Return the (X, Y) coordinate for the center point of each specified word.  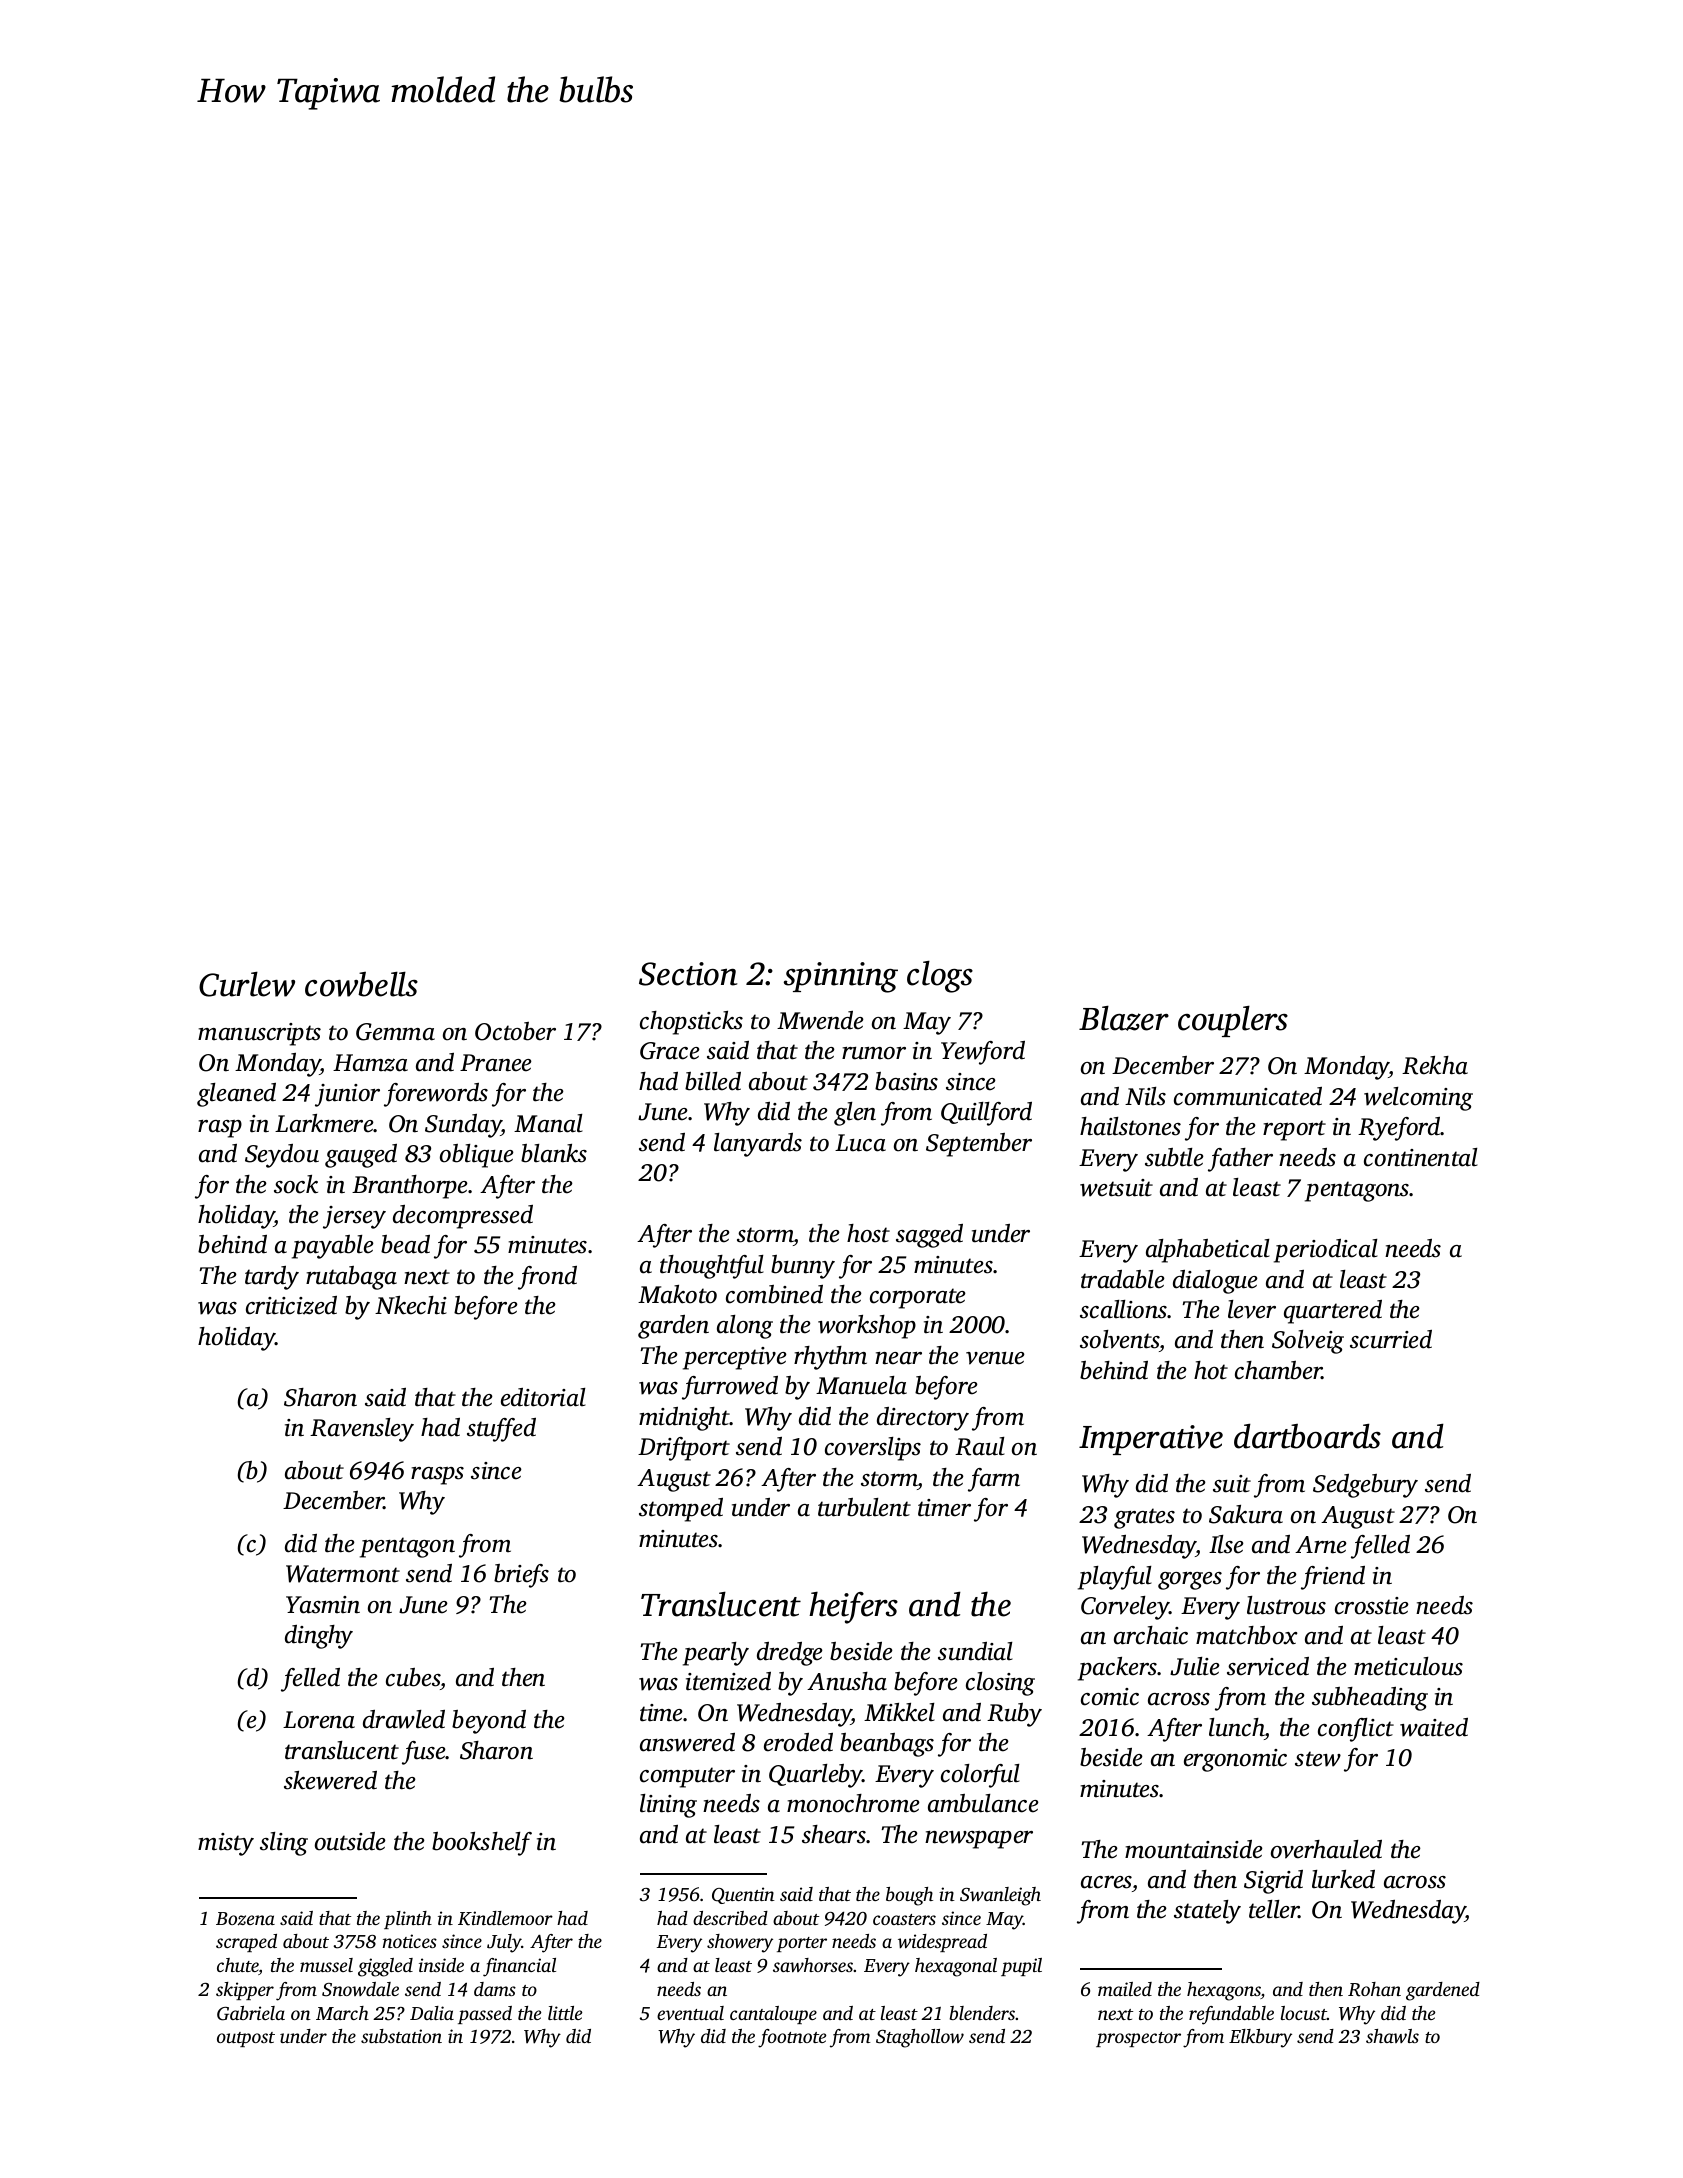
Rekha (1435, 1065)
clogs (940, 977)
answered (687, 1742)
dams (495, 1989)
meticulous (1408, 1666)
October (515, 1031)
